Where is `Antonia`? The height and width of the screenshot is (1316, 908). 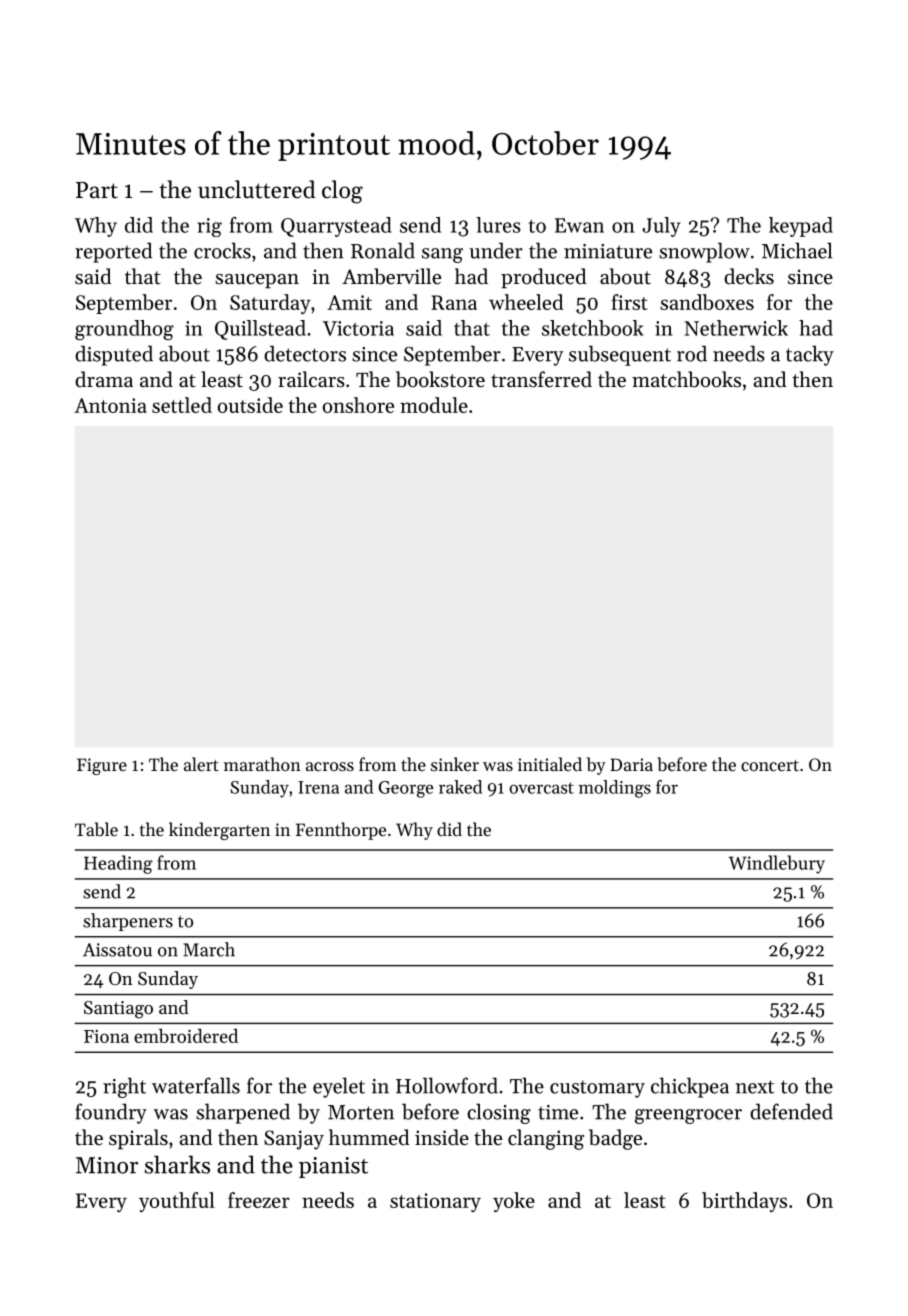
Antonia is located at coordinates (110, 405).
